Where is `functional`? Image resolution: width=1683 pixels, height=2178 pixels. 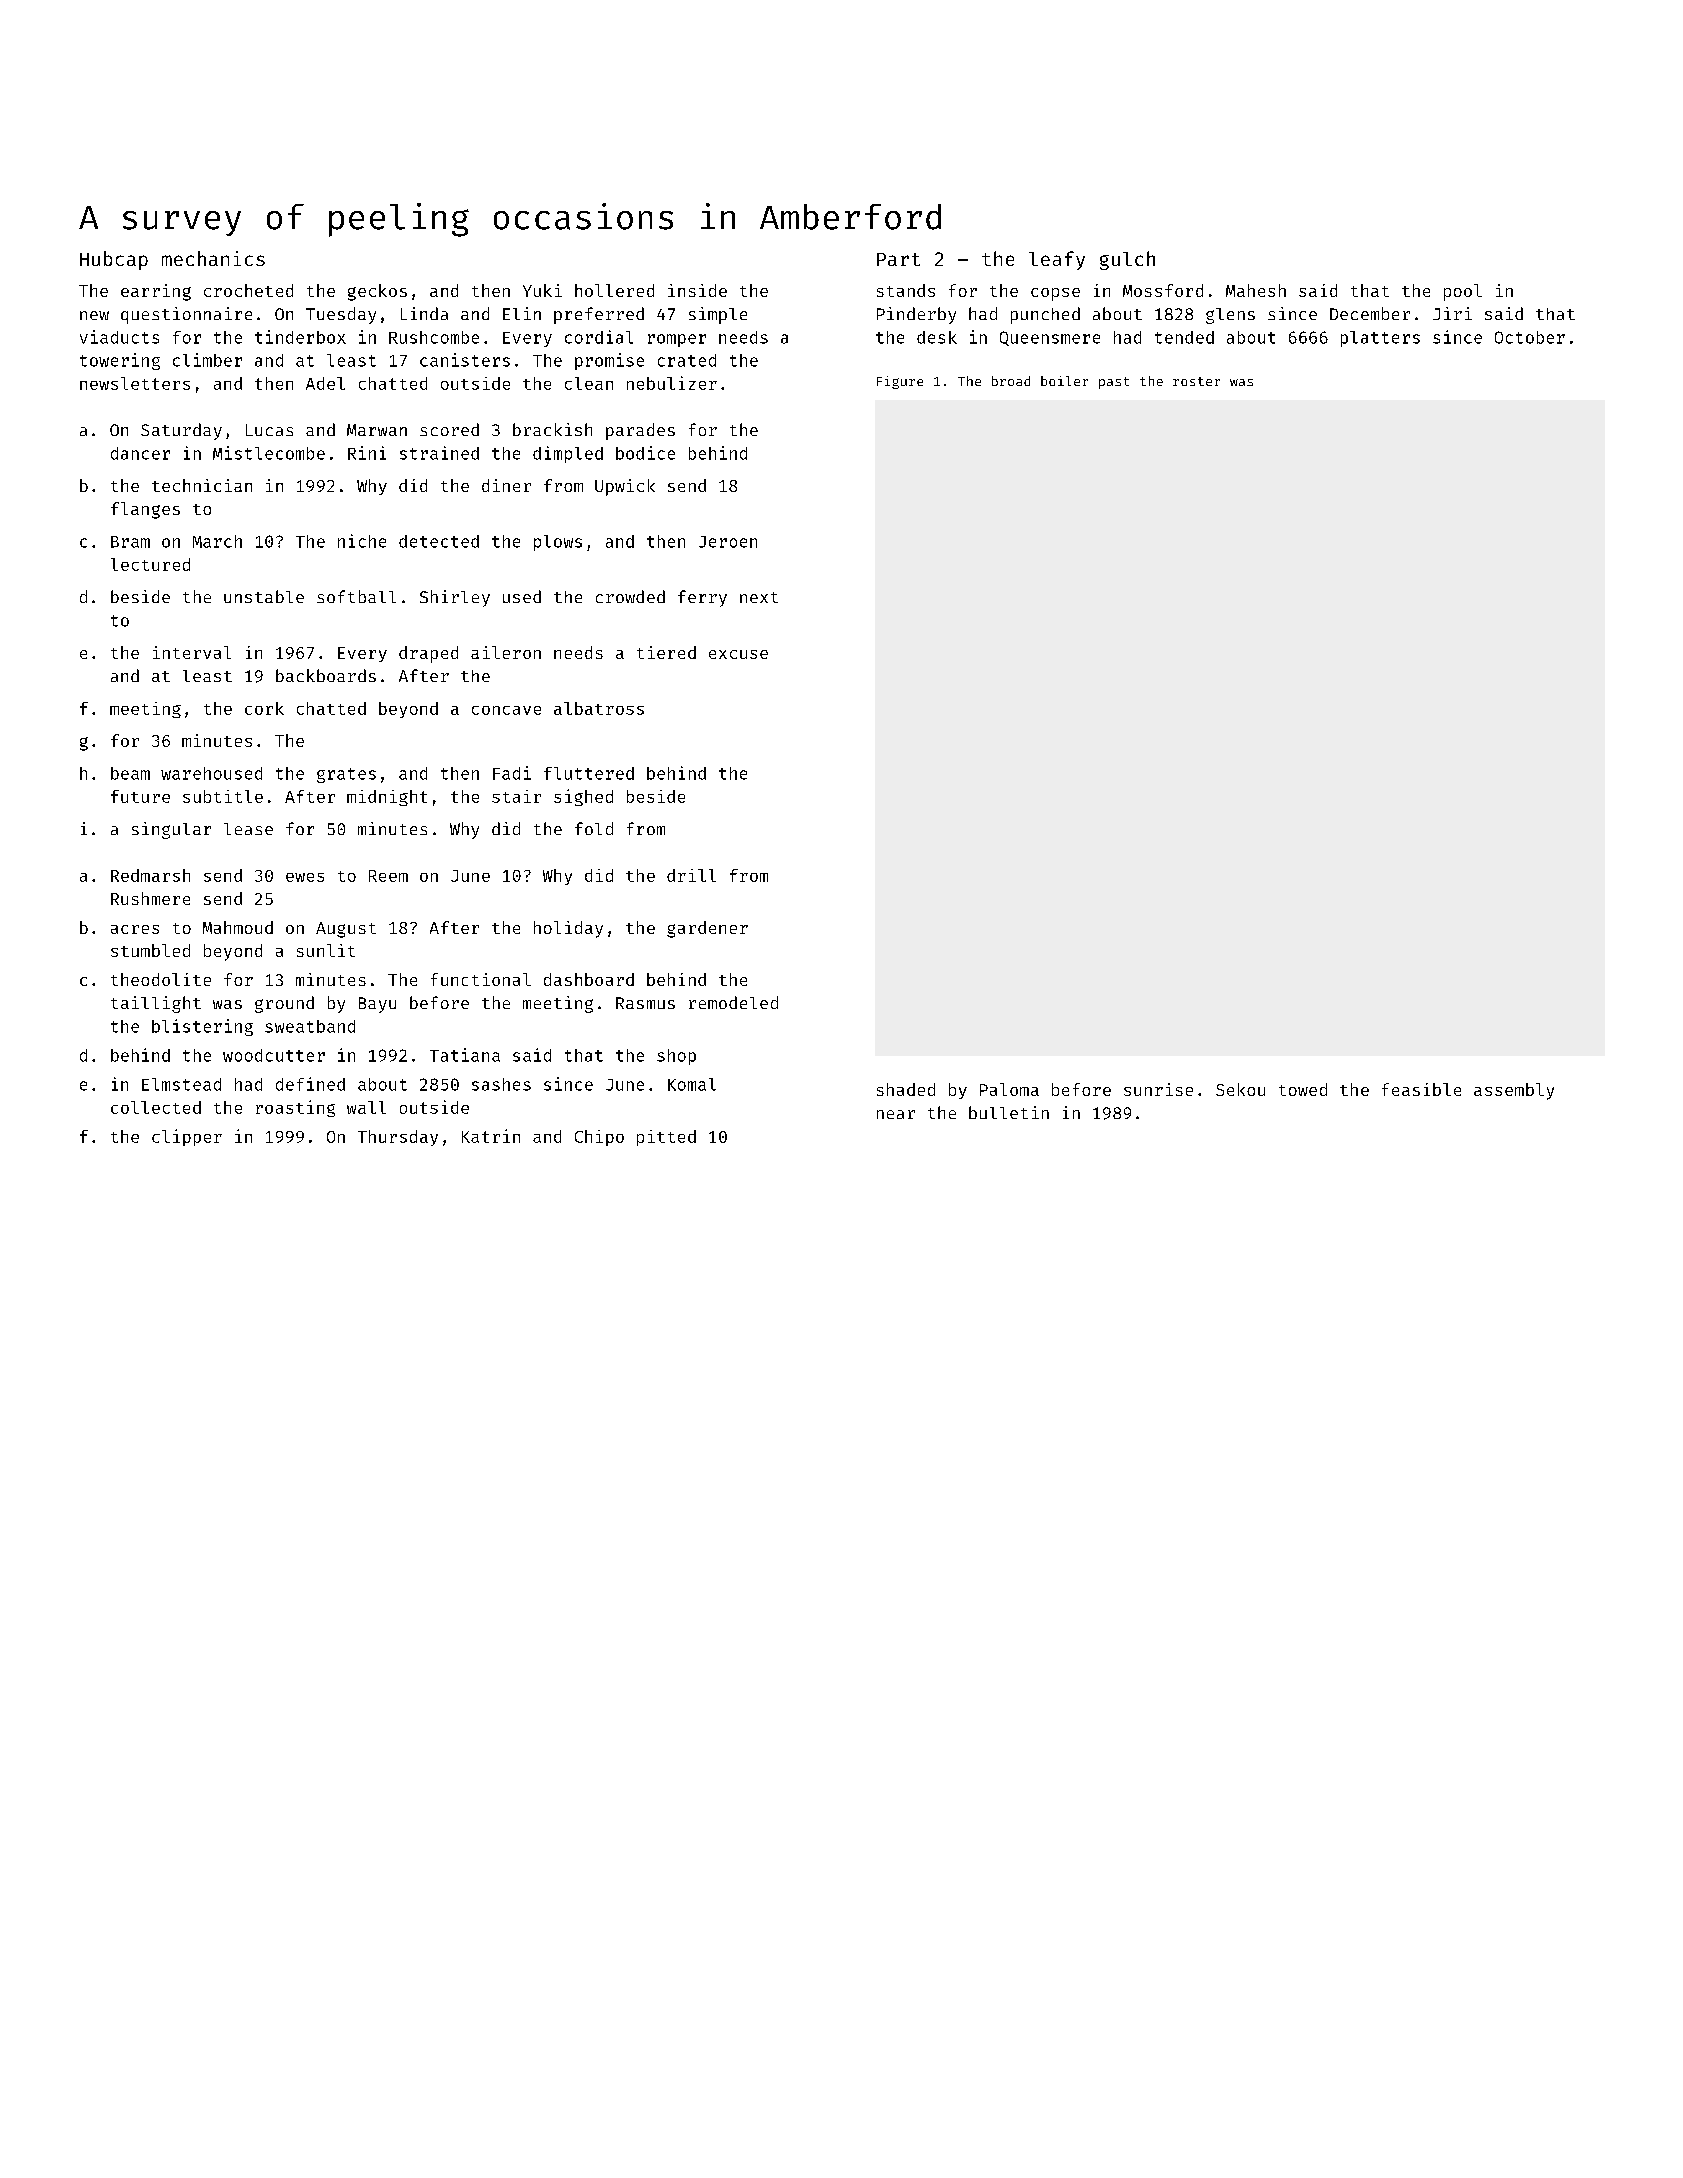
functional is located at coordinates (481, 979).
